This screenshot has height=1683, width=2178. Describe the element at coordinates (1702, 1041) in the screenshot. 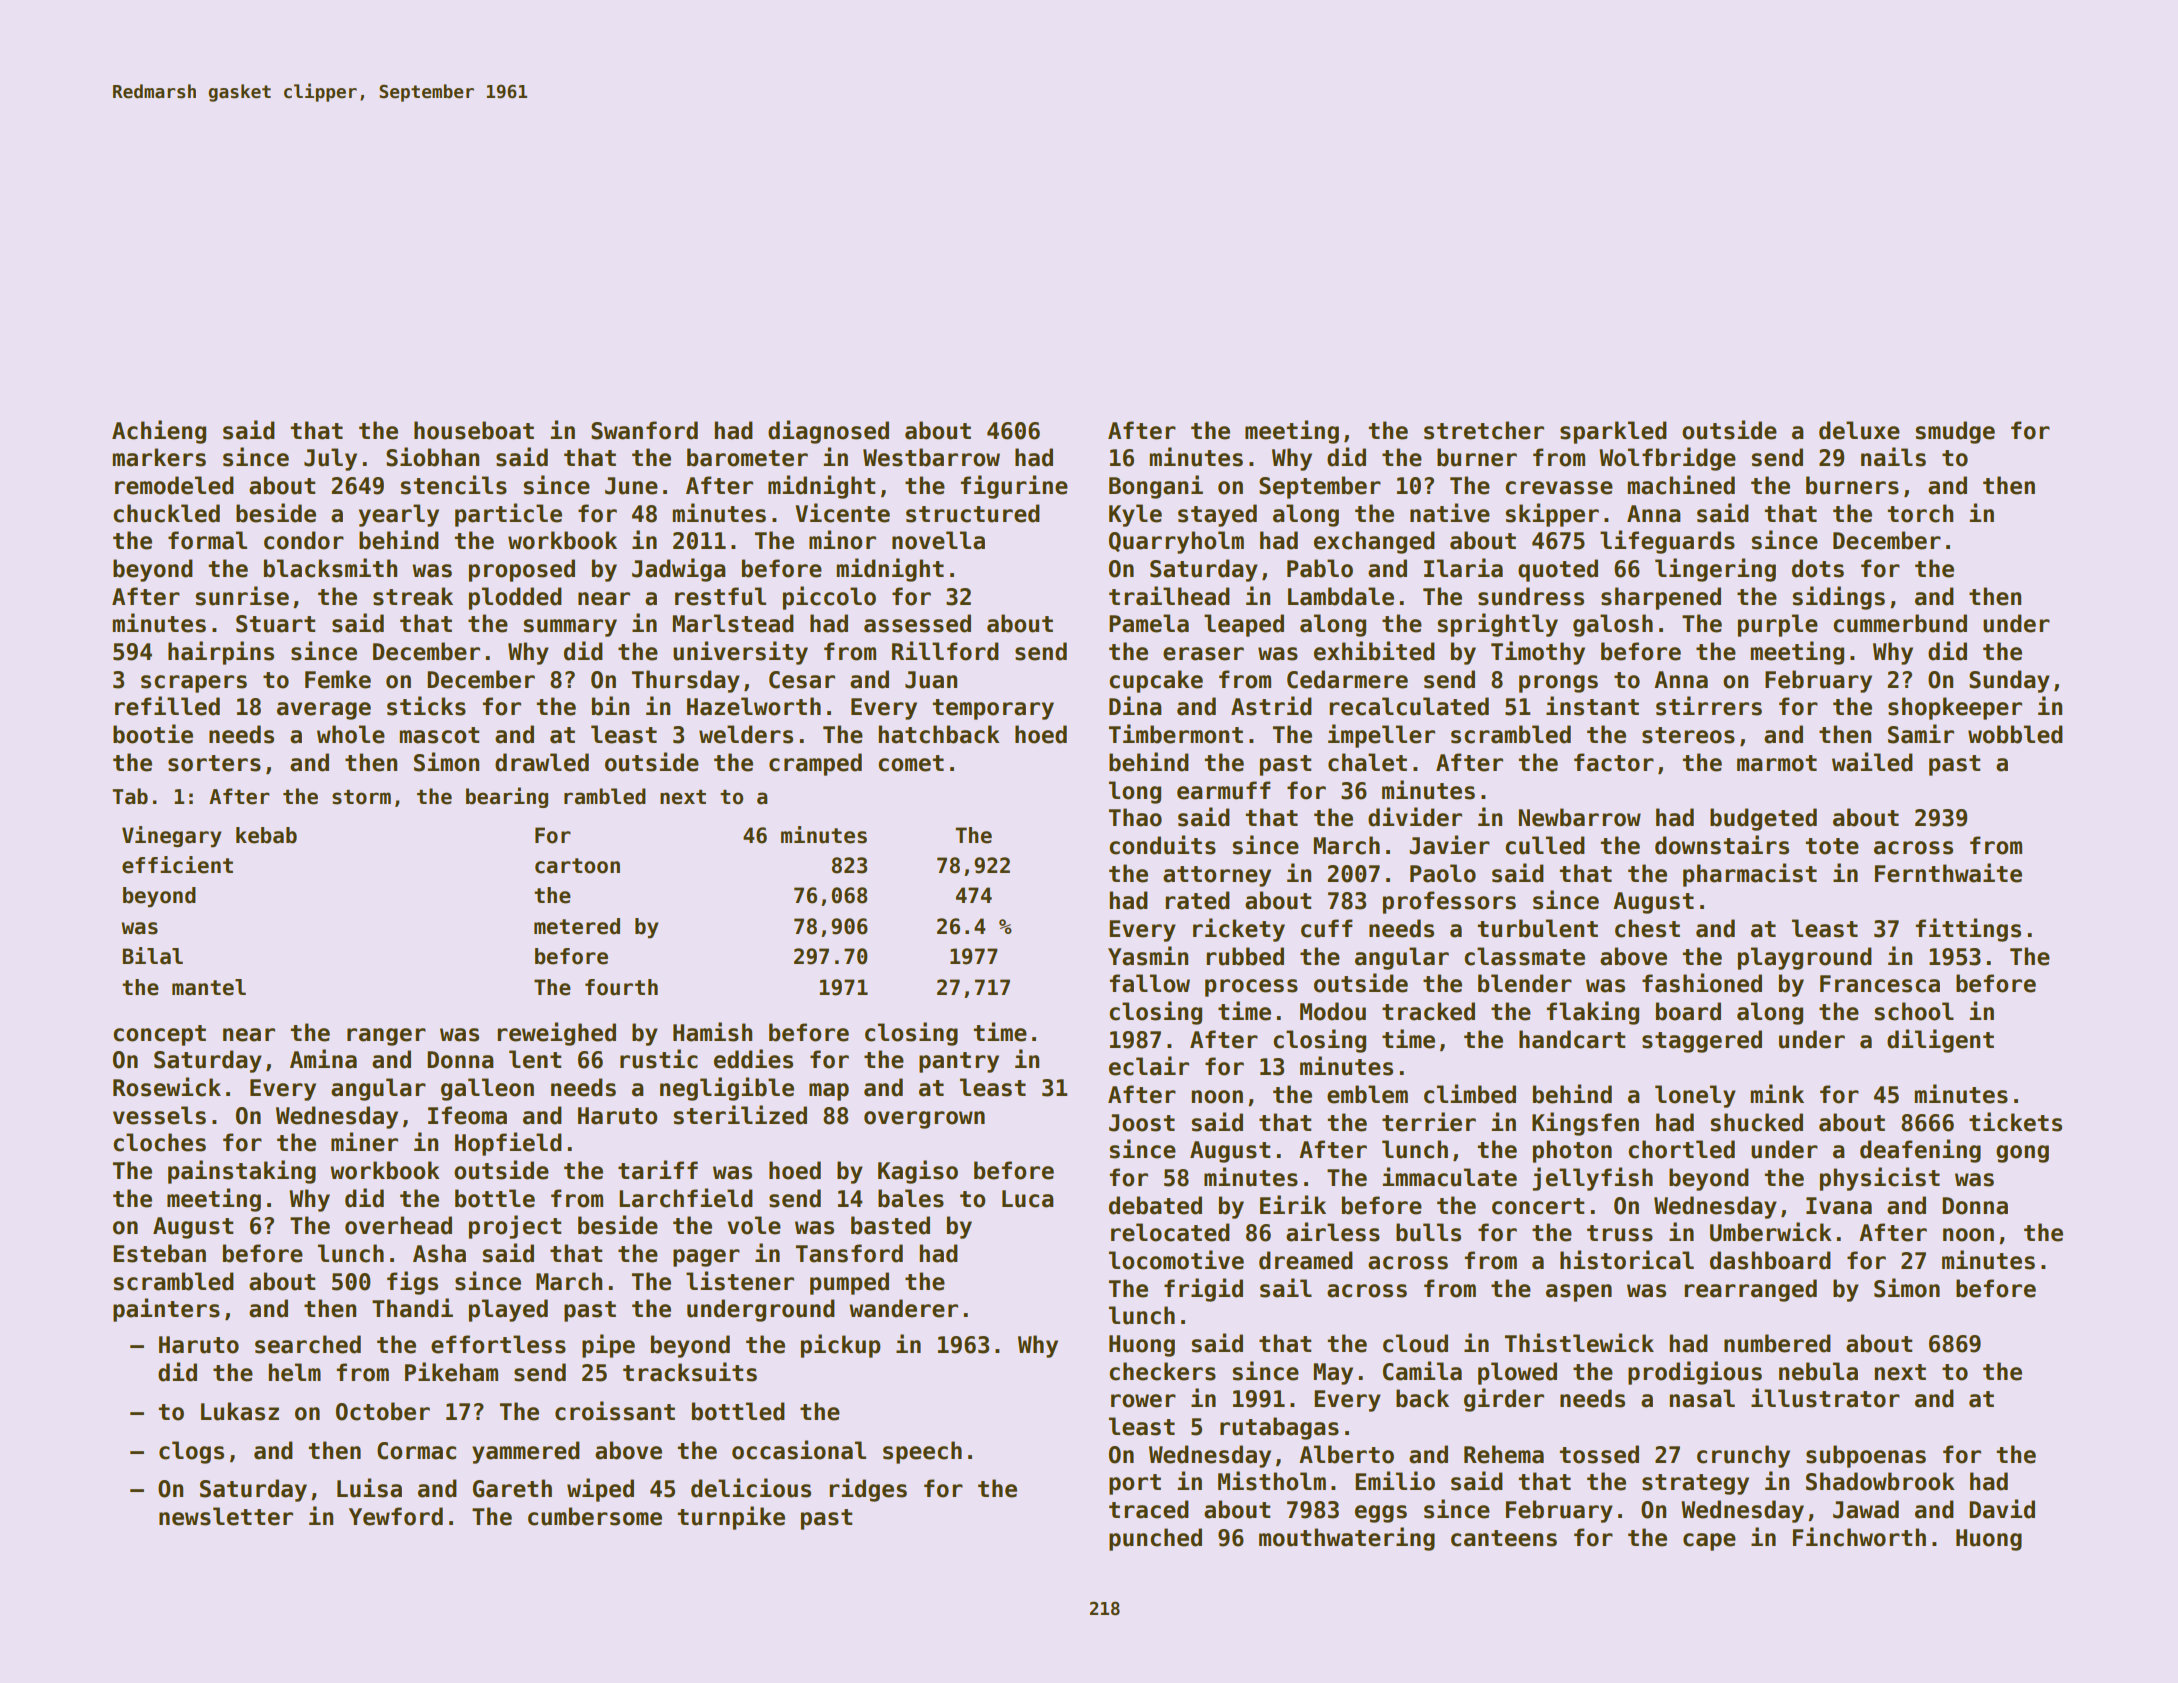

I see `staggered` at that location.
